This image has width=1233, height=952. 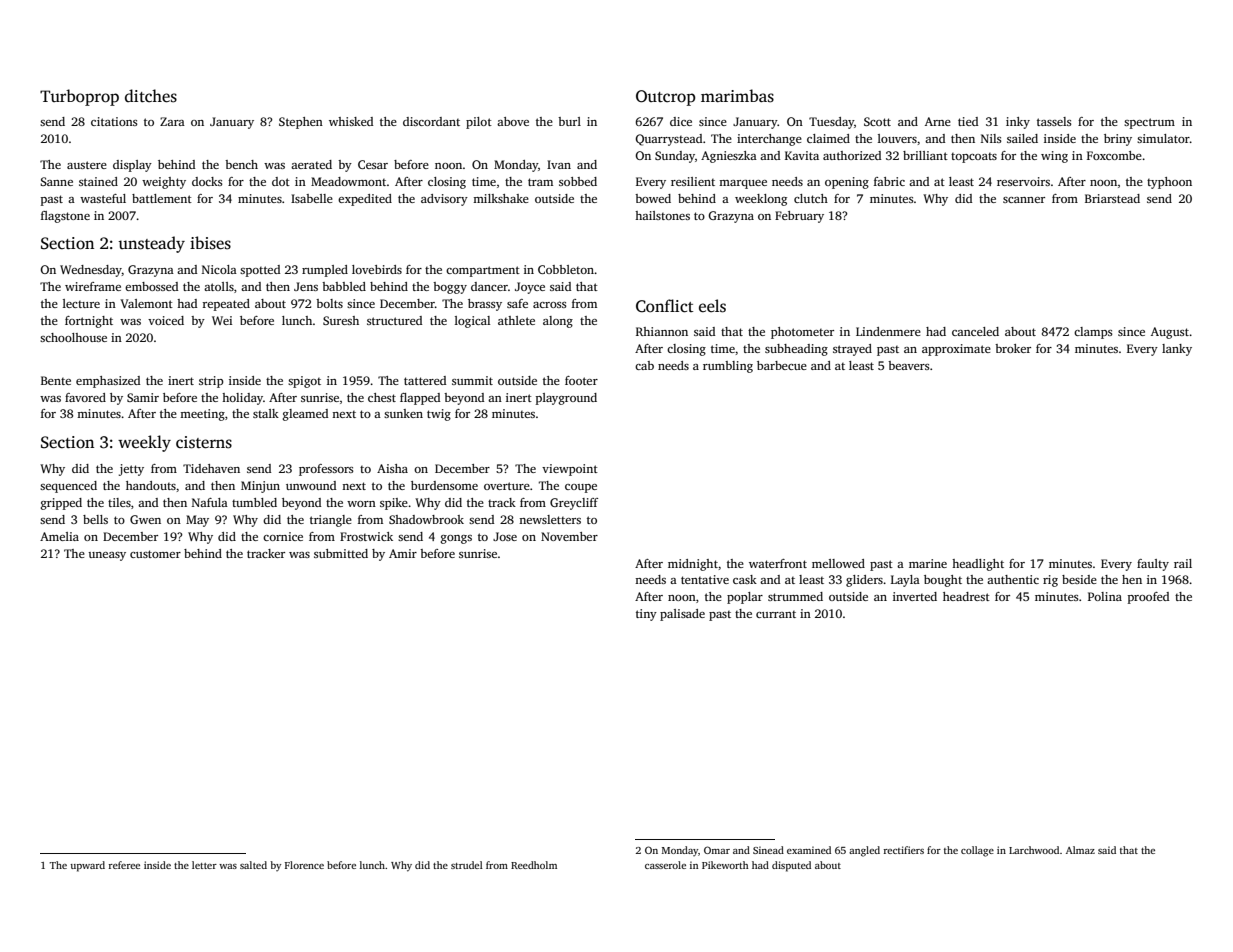 What do you see at coordinates (87, 866) in the image?
I see `upward` at bounding box center [87, 866].
